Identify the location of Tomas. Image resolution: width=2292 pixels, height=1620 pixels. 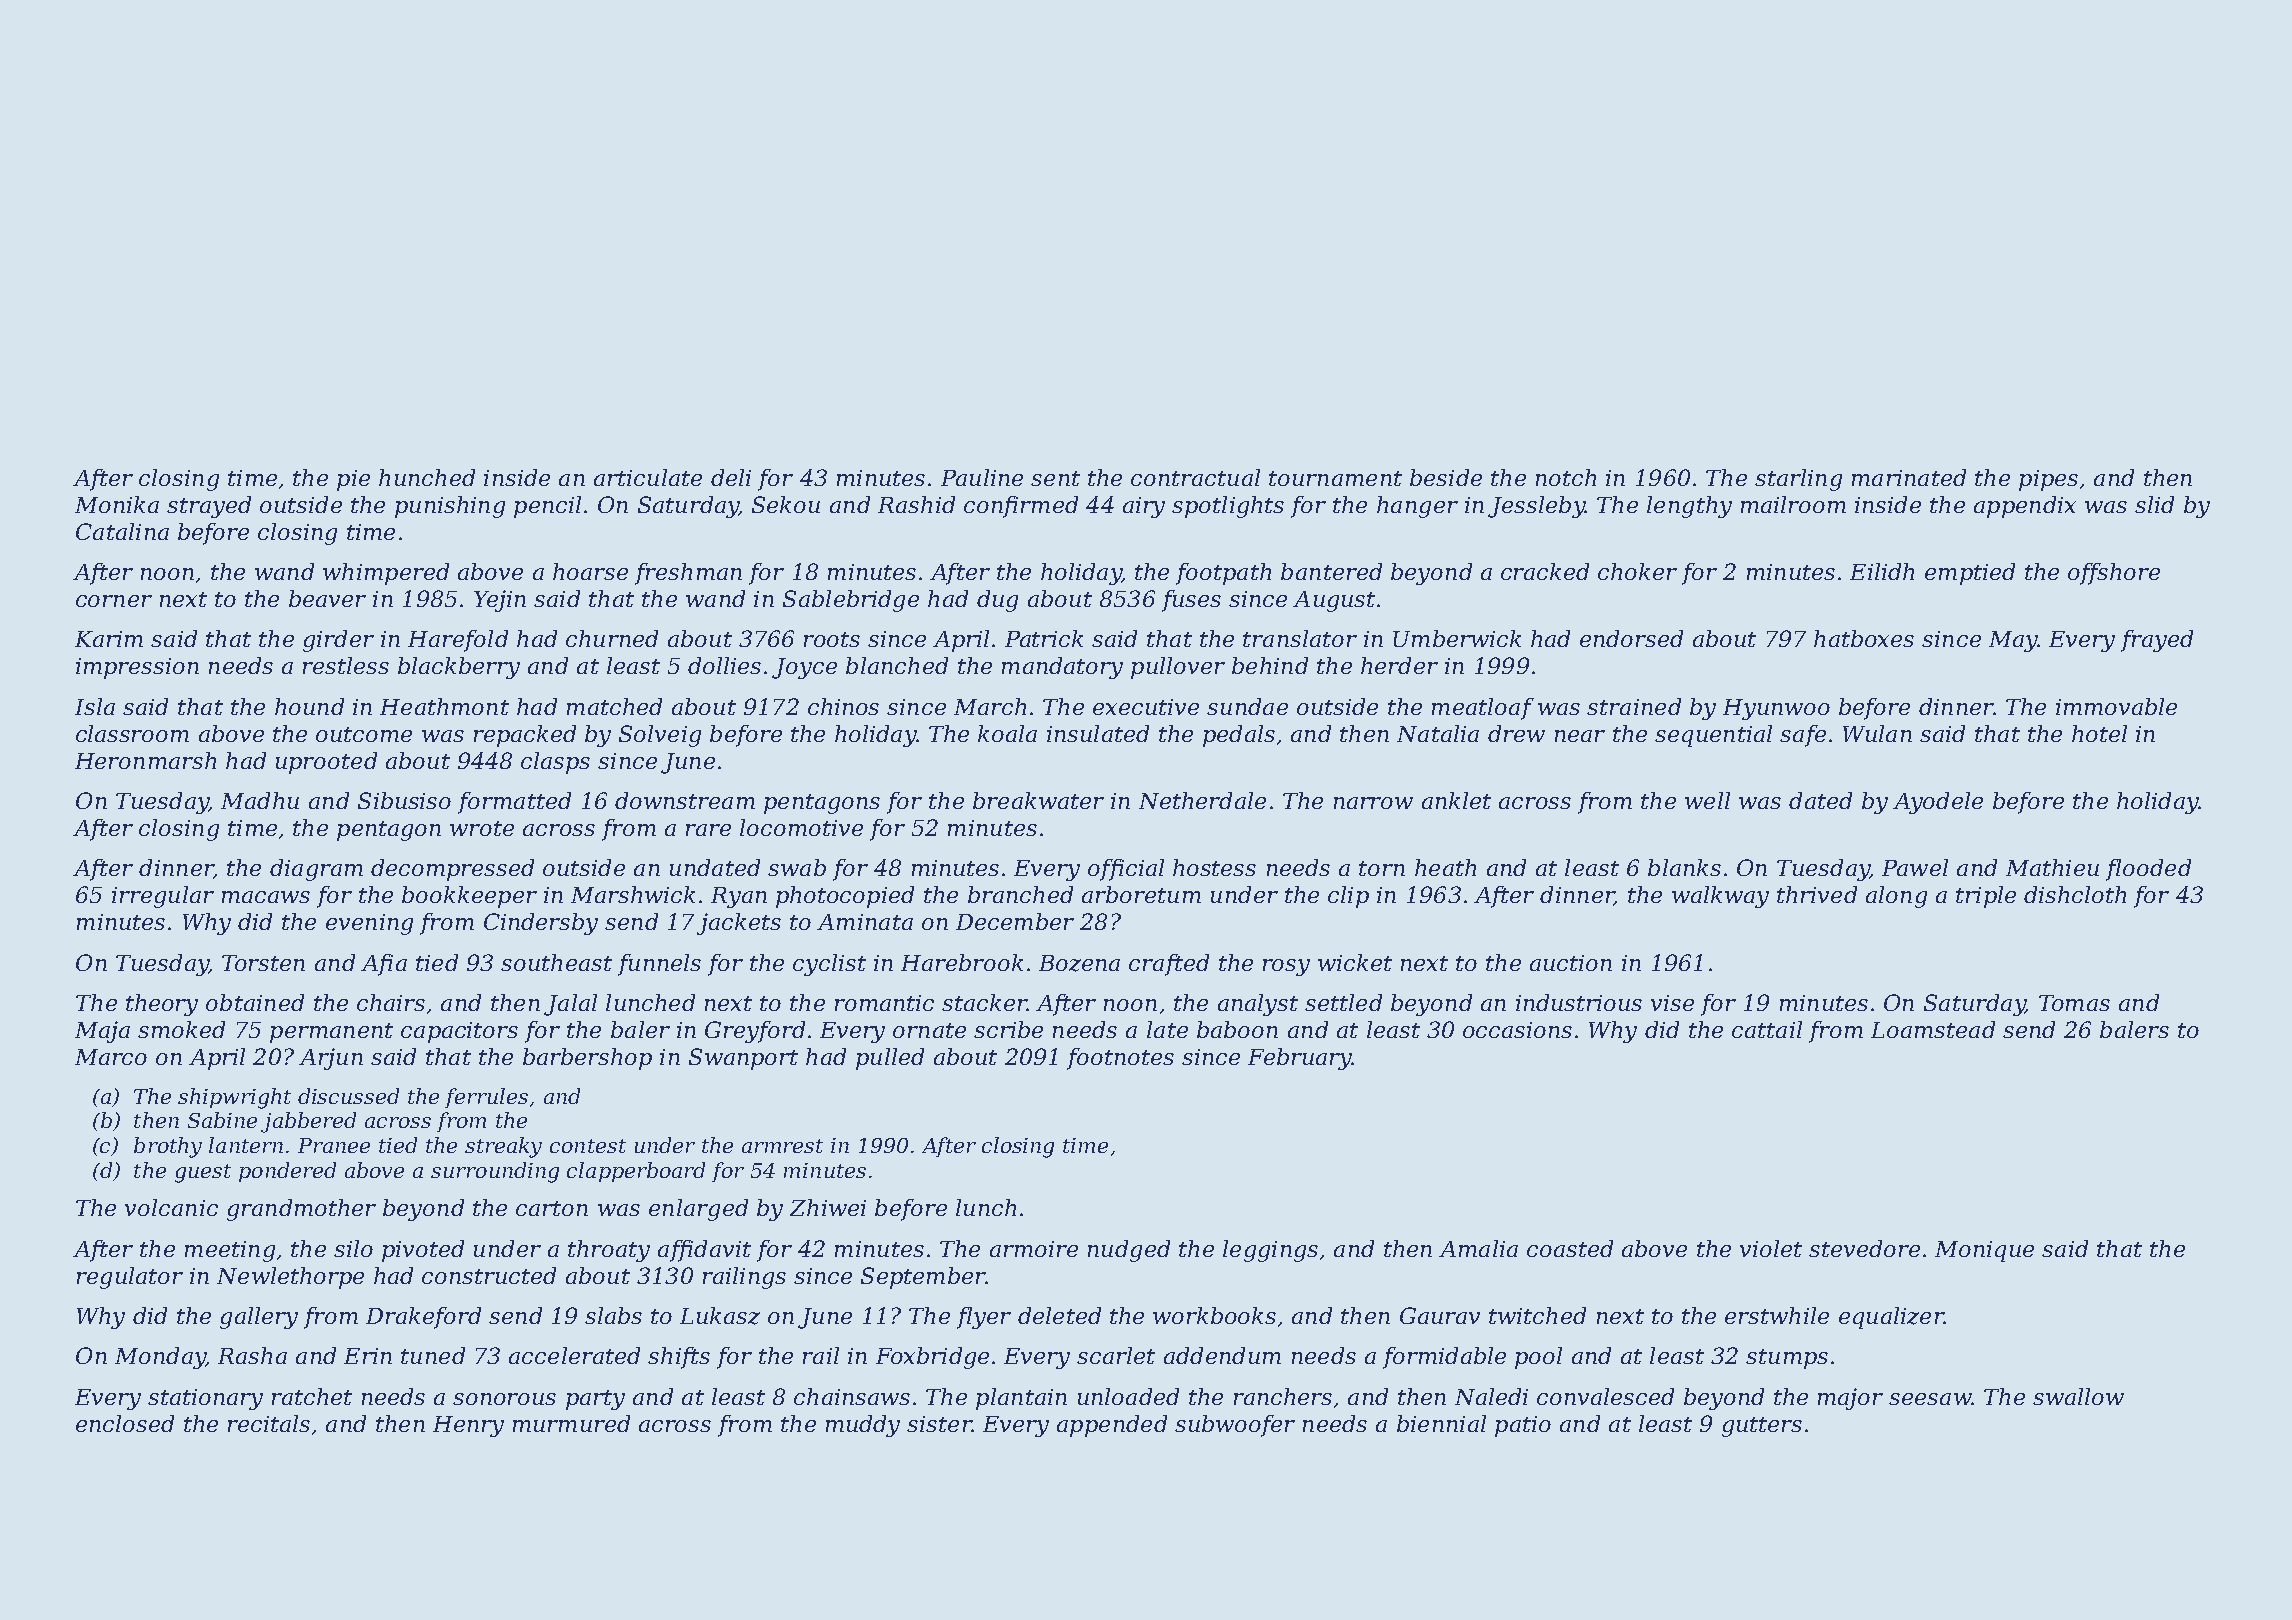
(2074, 1003).
